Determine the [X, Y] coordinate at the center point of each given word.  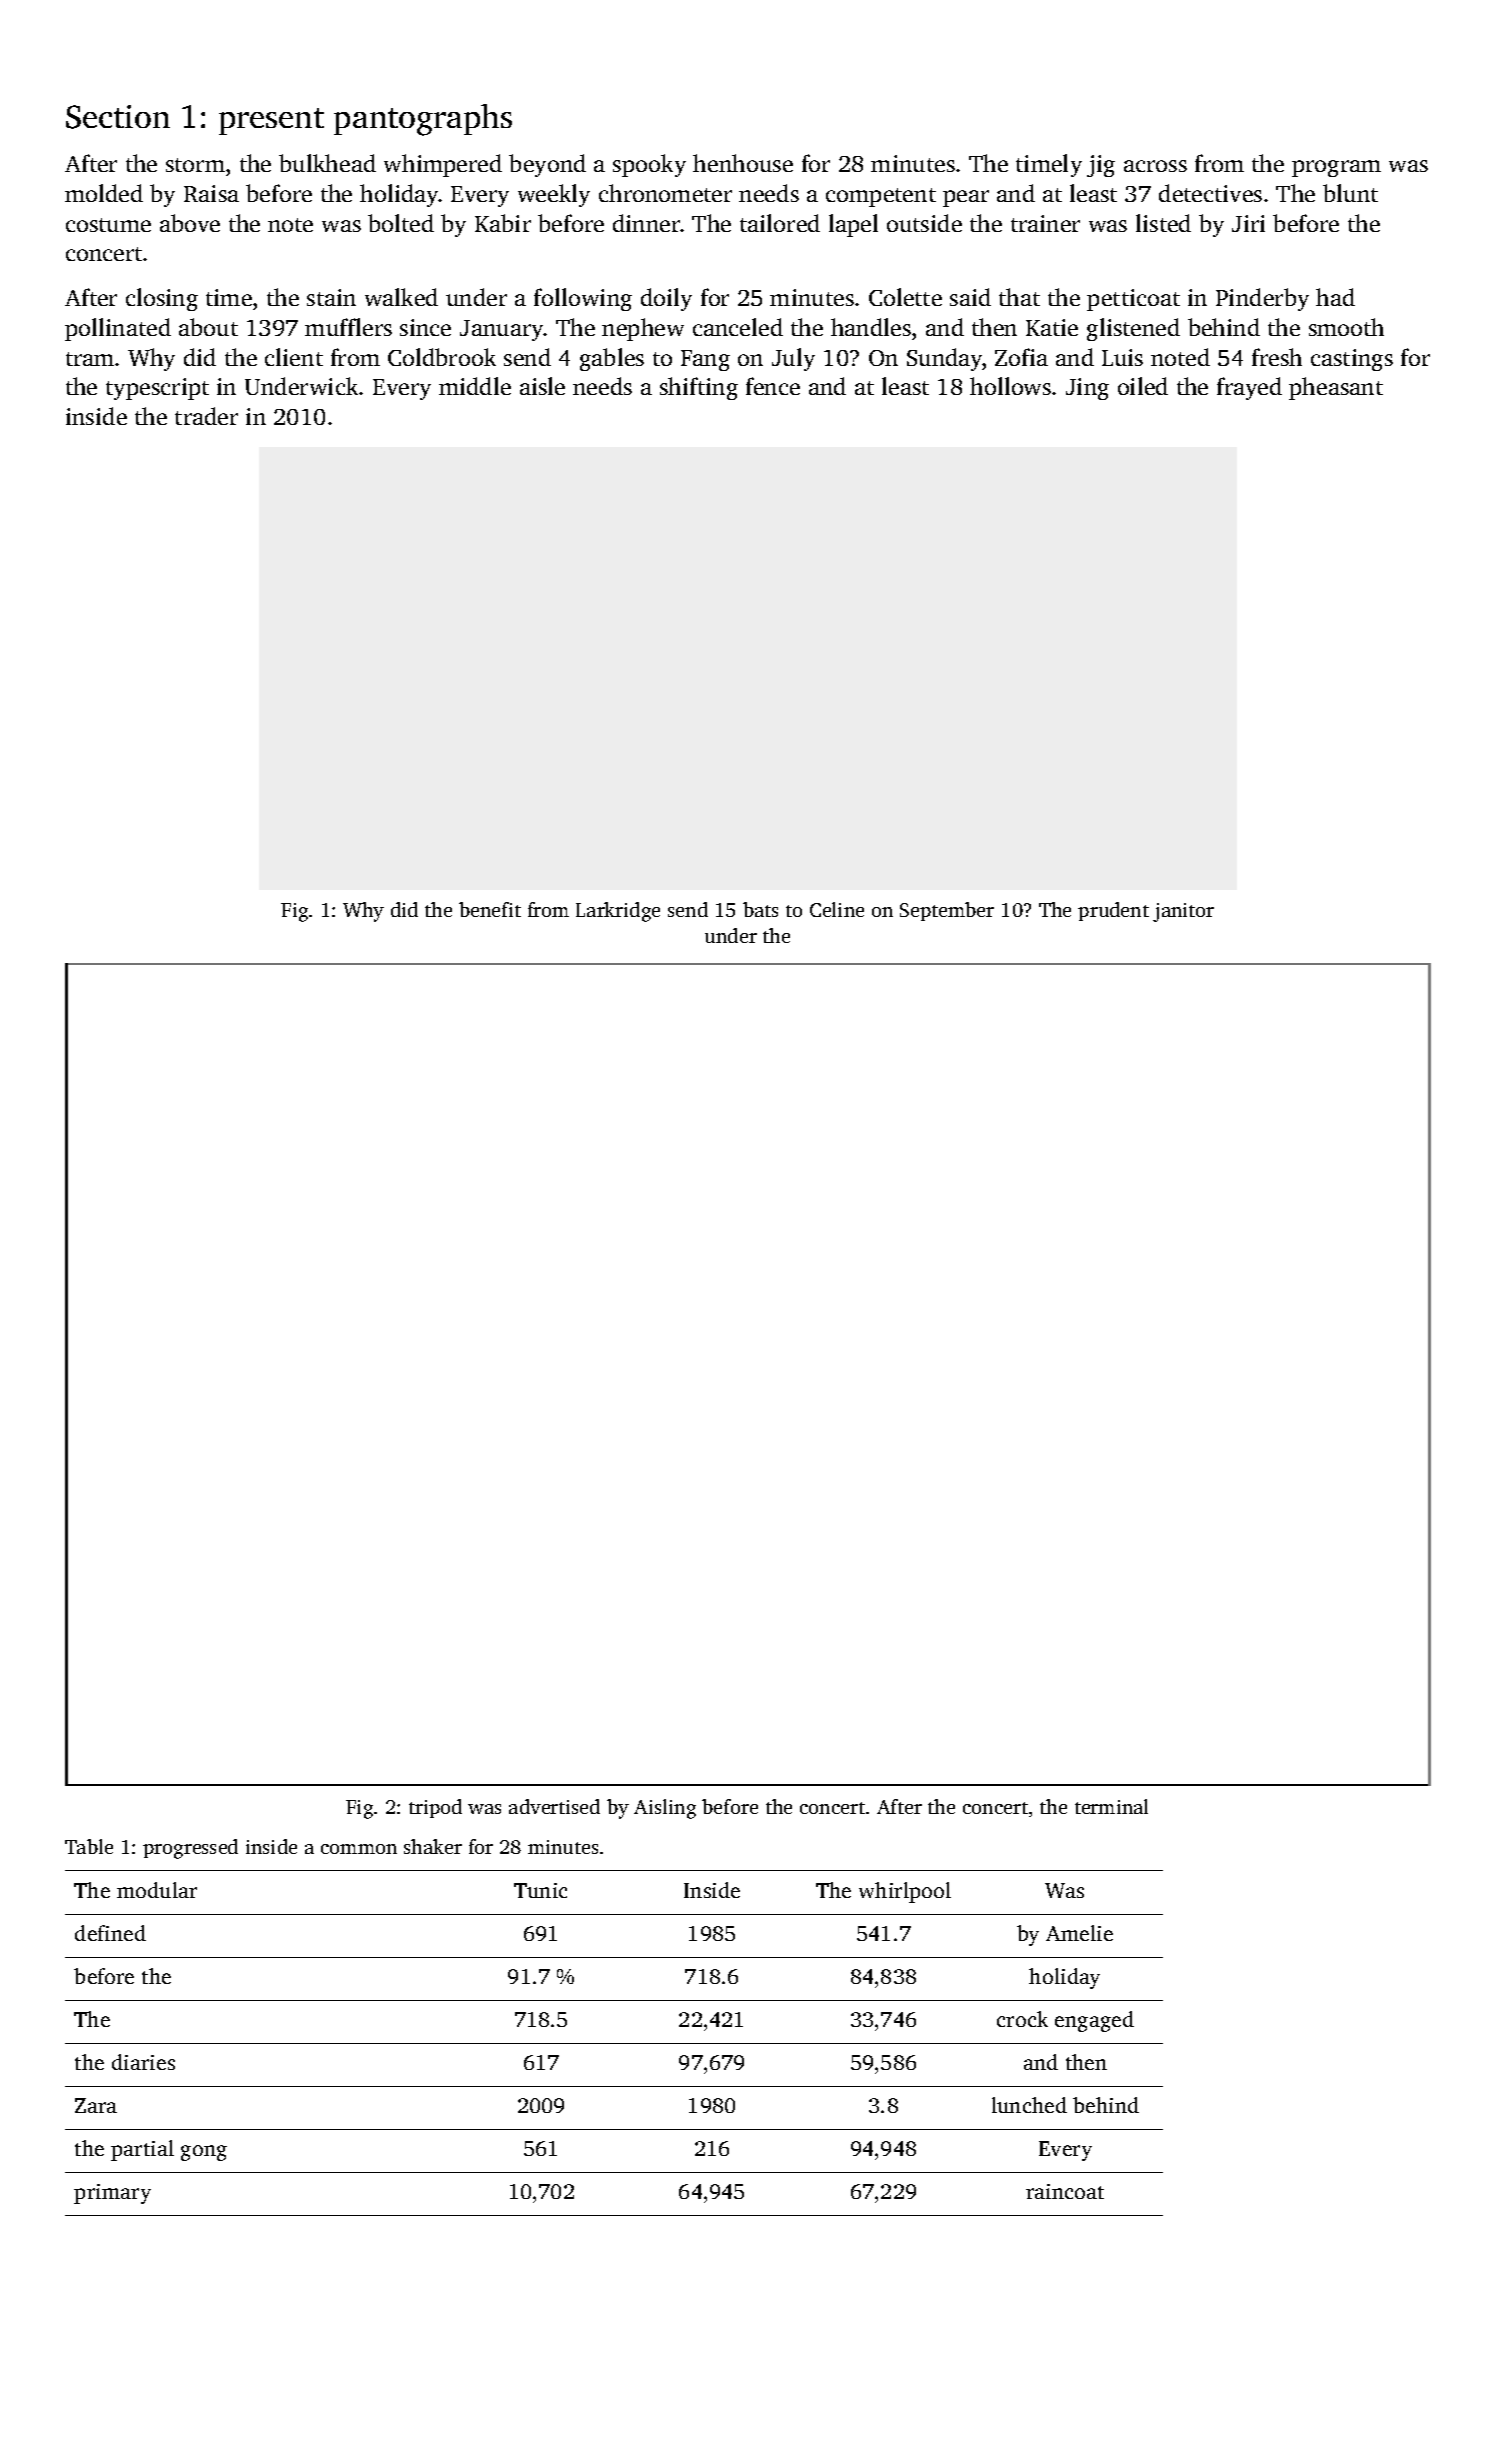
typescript [157, 389]
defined [110, 1933]
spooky [649, 165]
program [1336, 168]
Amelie [1079, 1933]
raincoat [1065, 2191]
